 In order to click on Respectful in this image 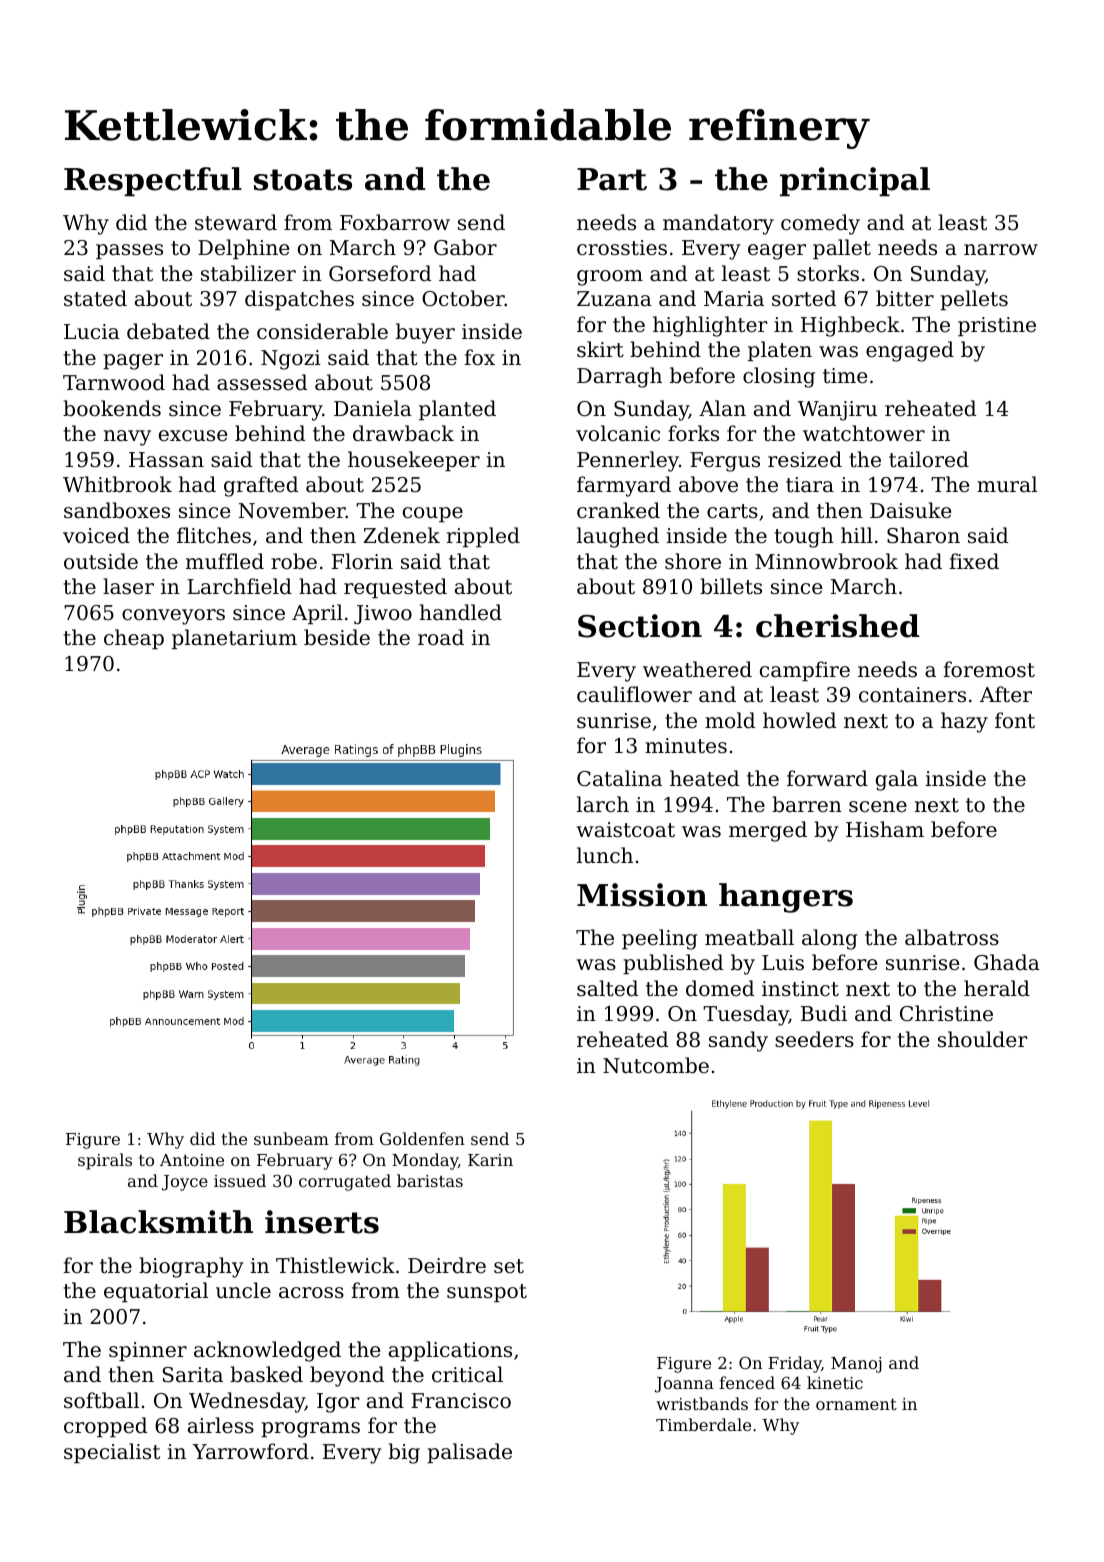, I will do `click(153, 181)`.
